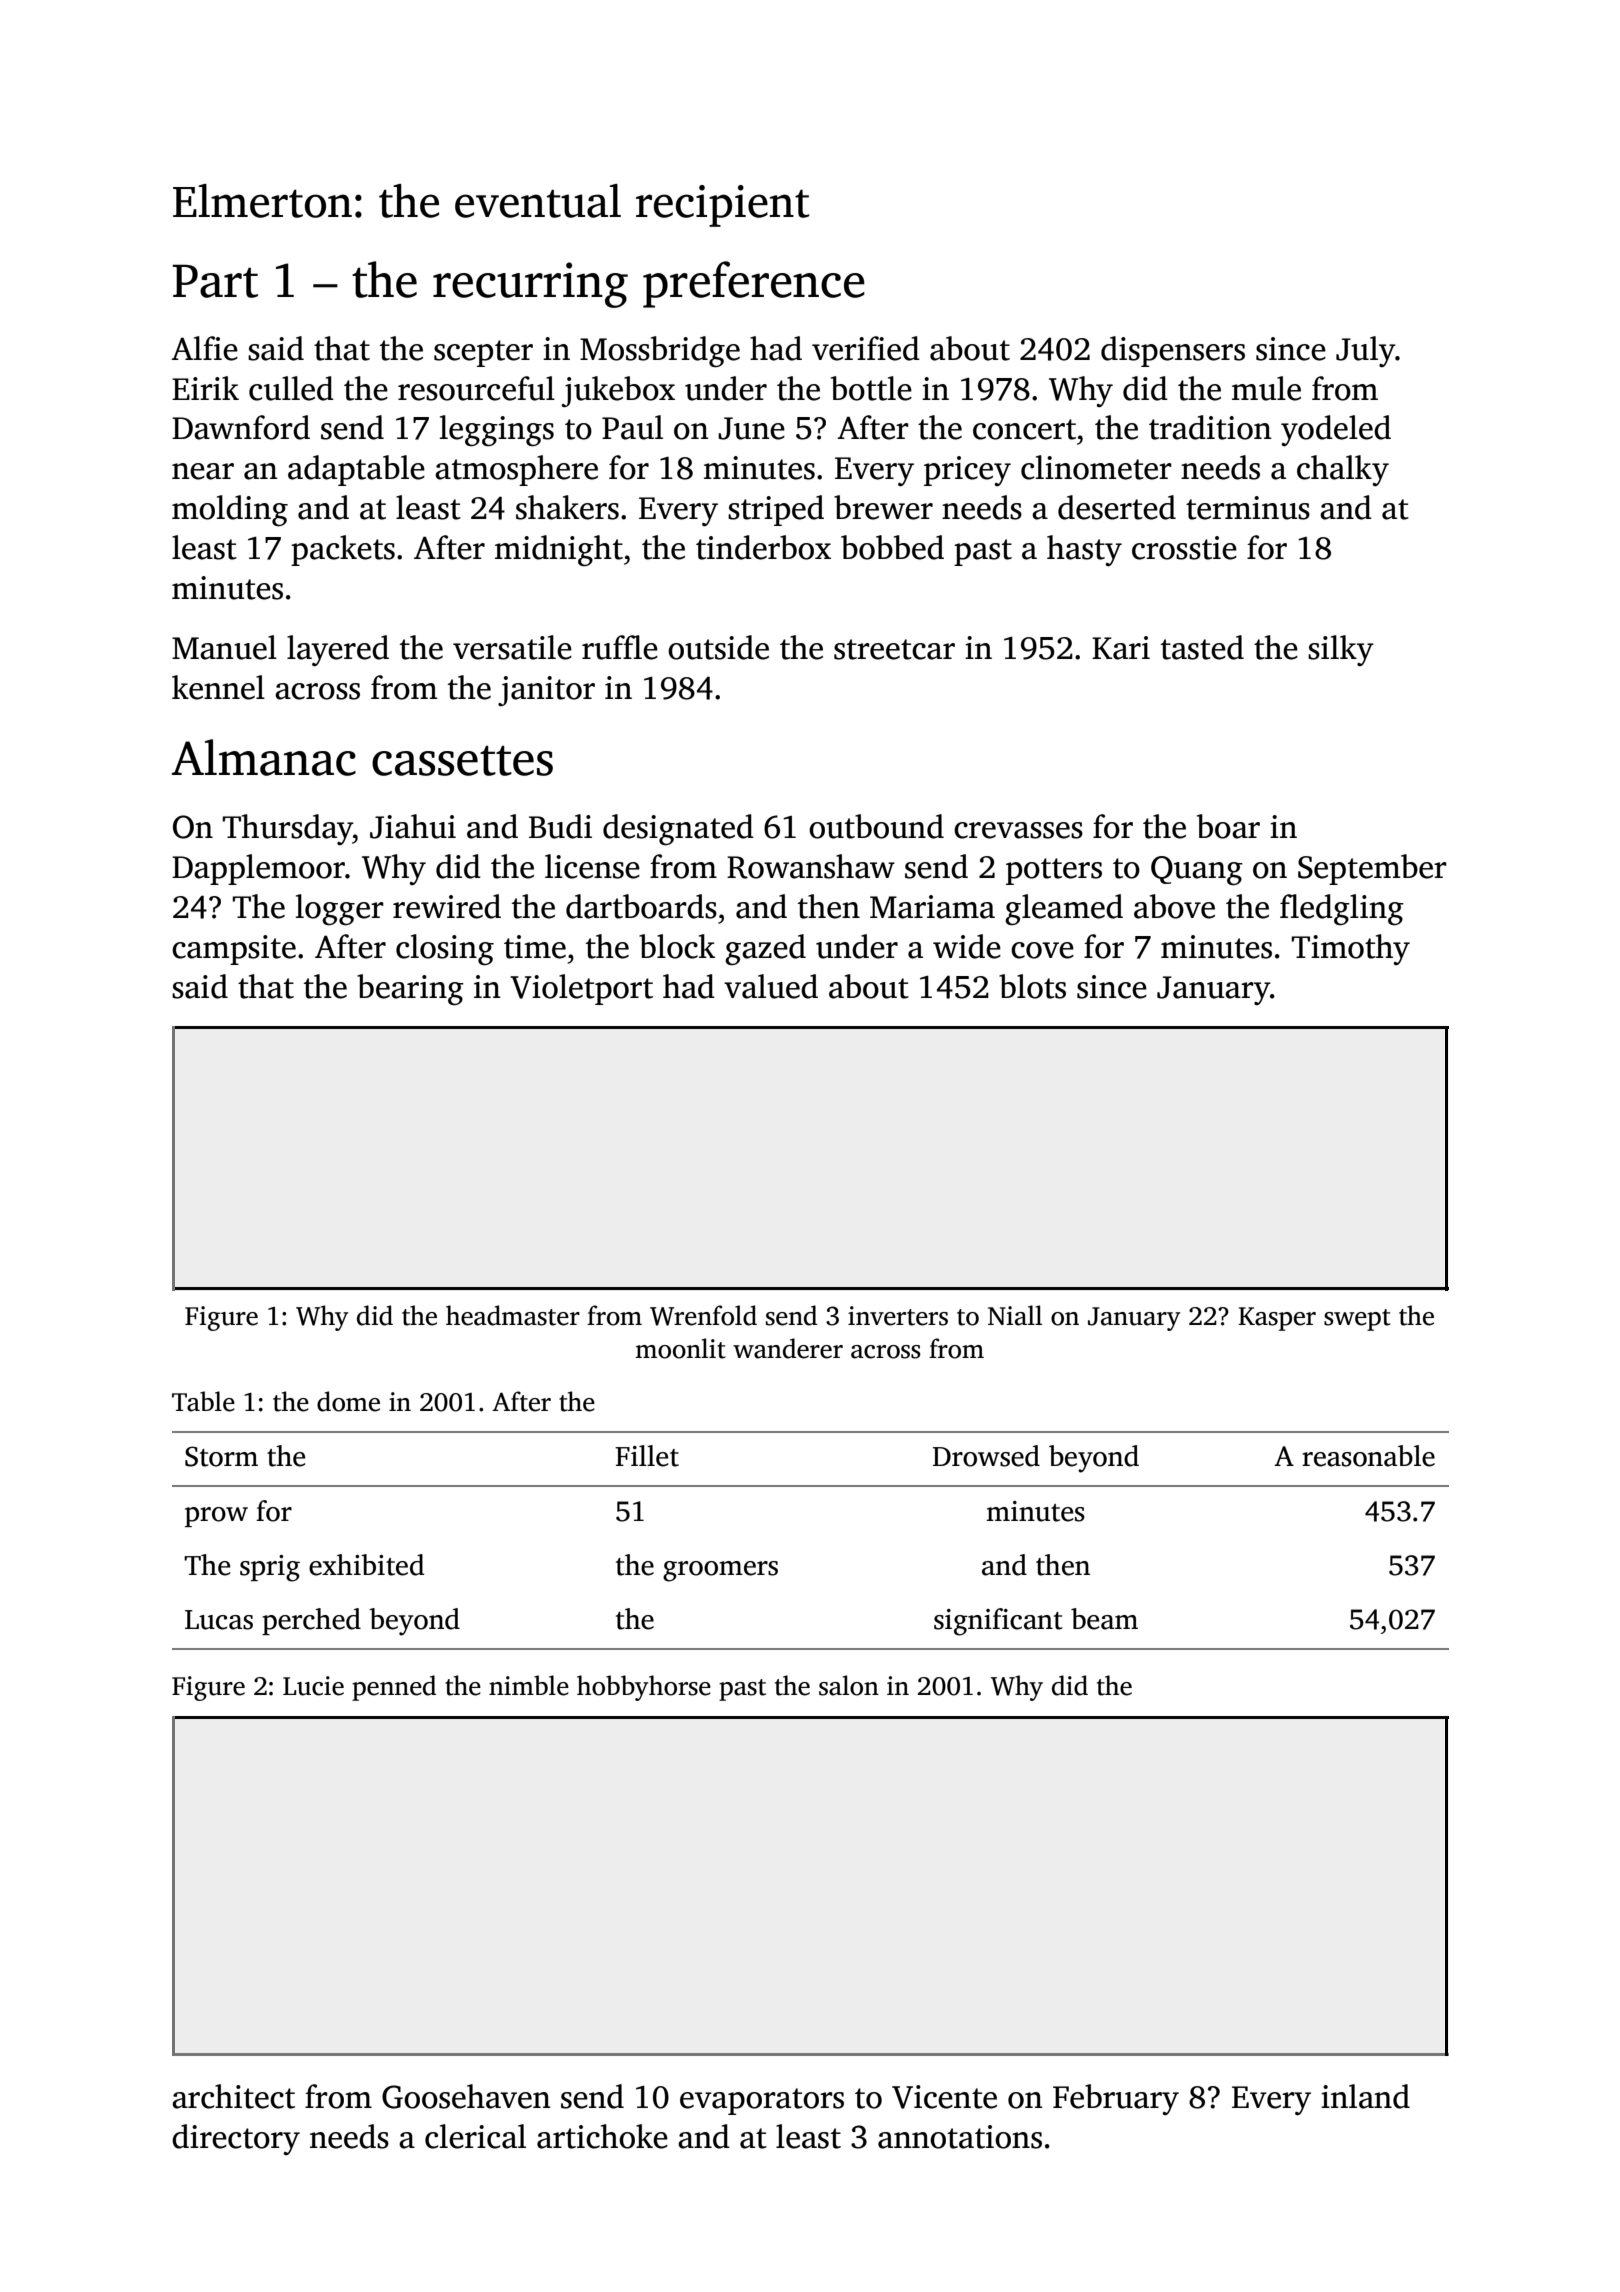 This page has width=1620, height=2292. Describe the element at coordinates (960, 2137) in the page. I see `annotations` at that location.
